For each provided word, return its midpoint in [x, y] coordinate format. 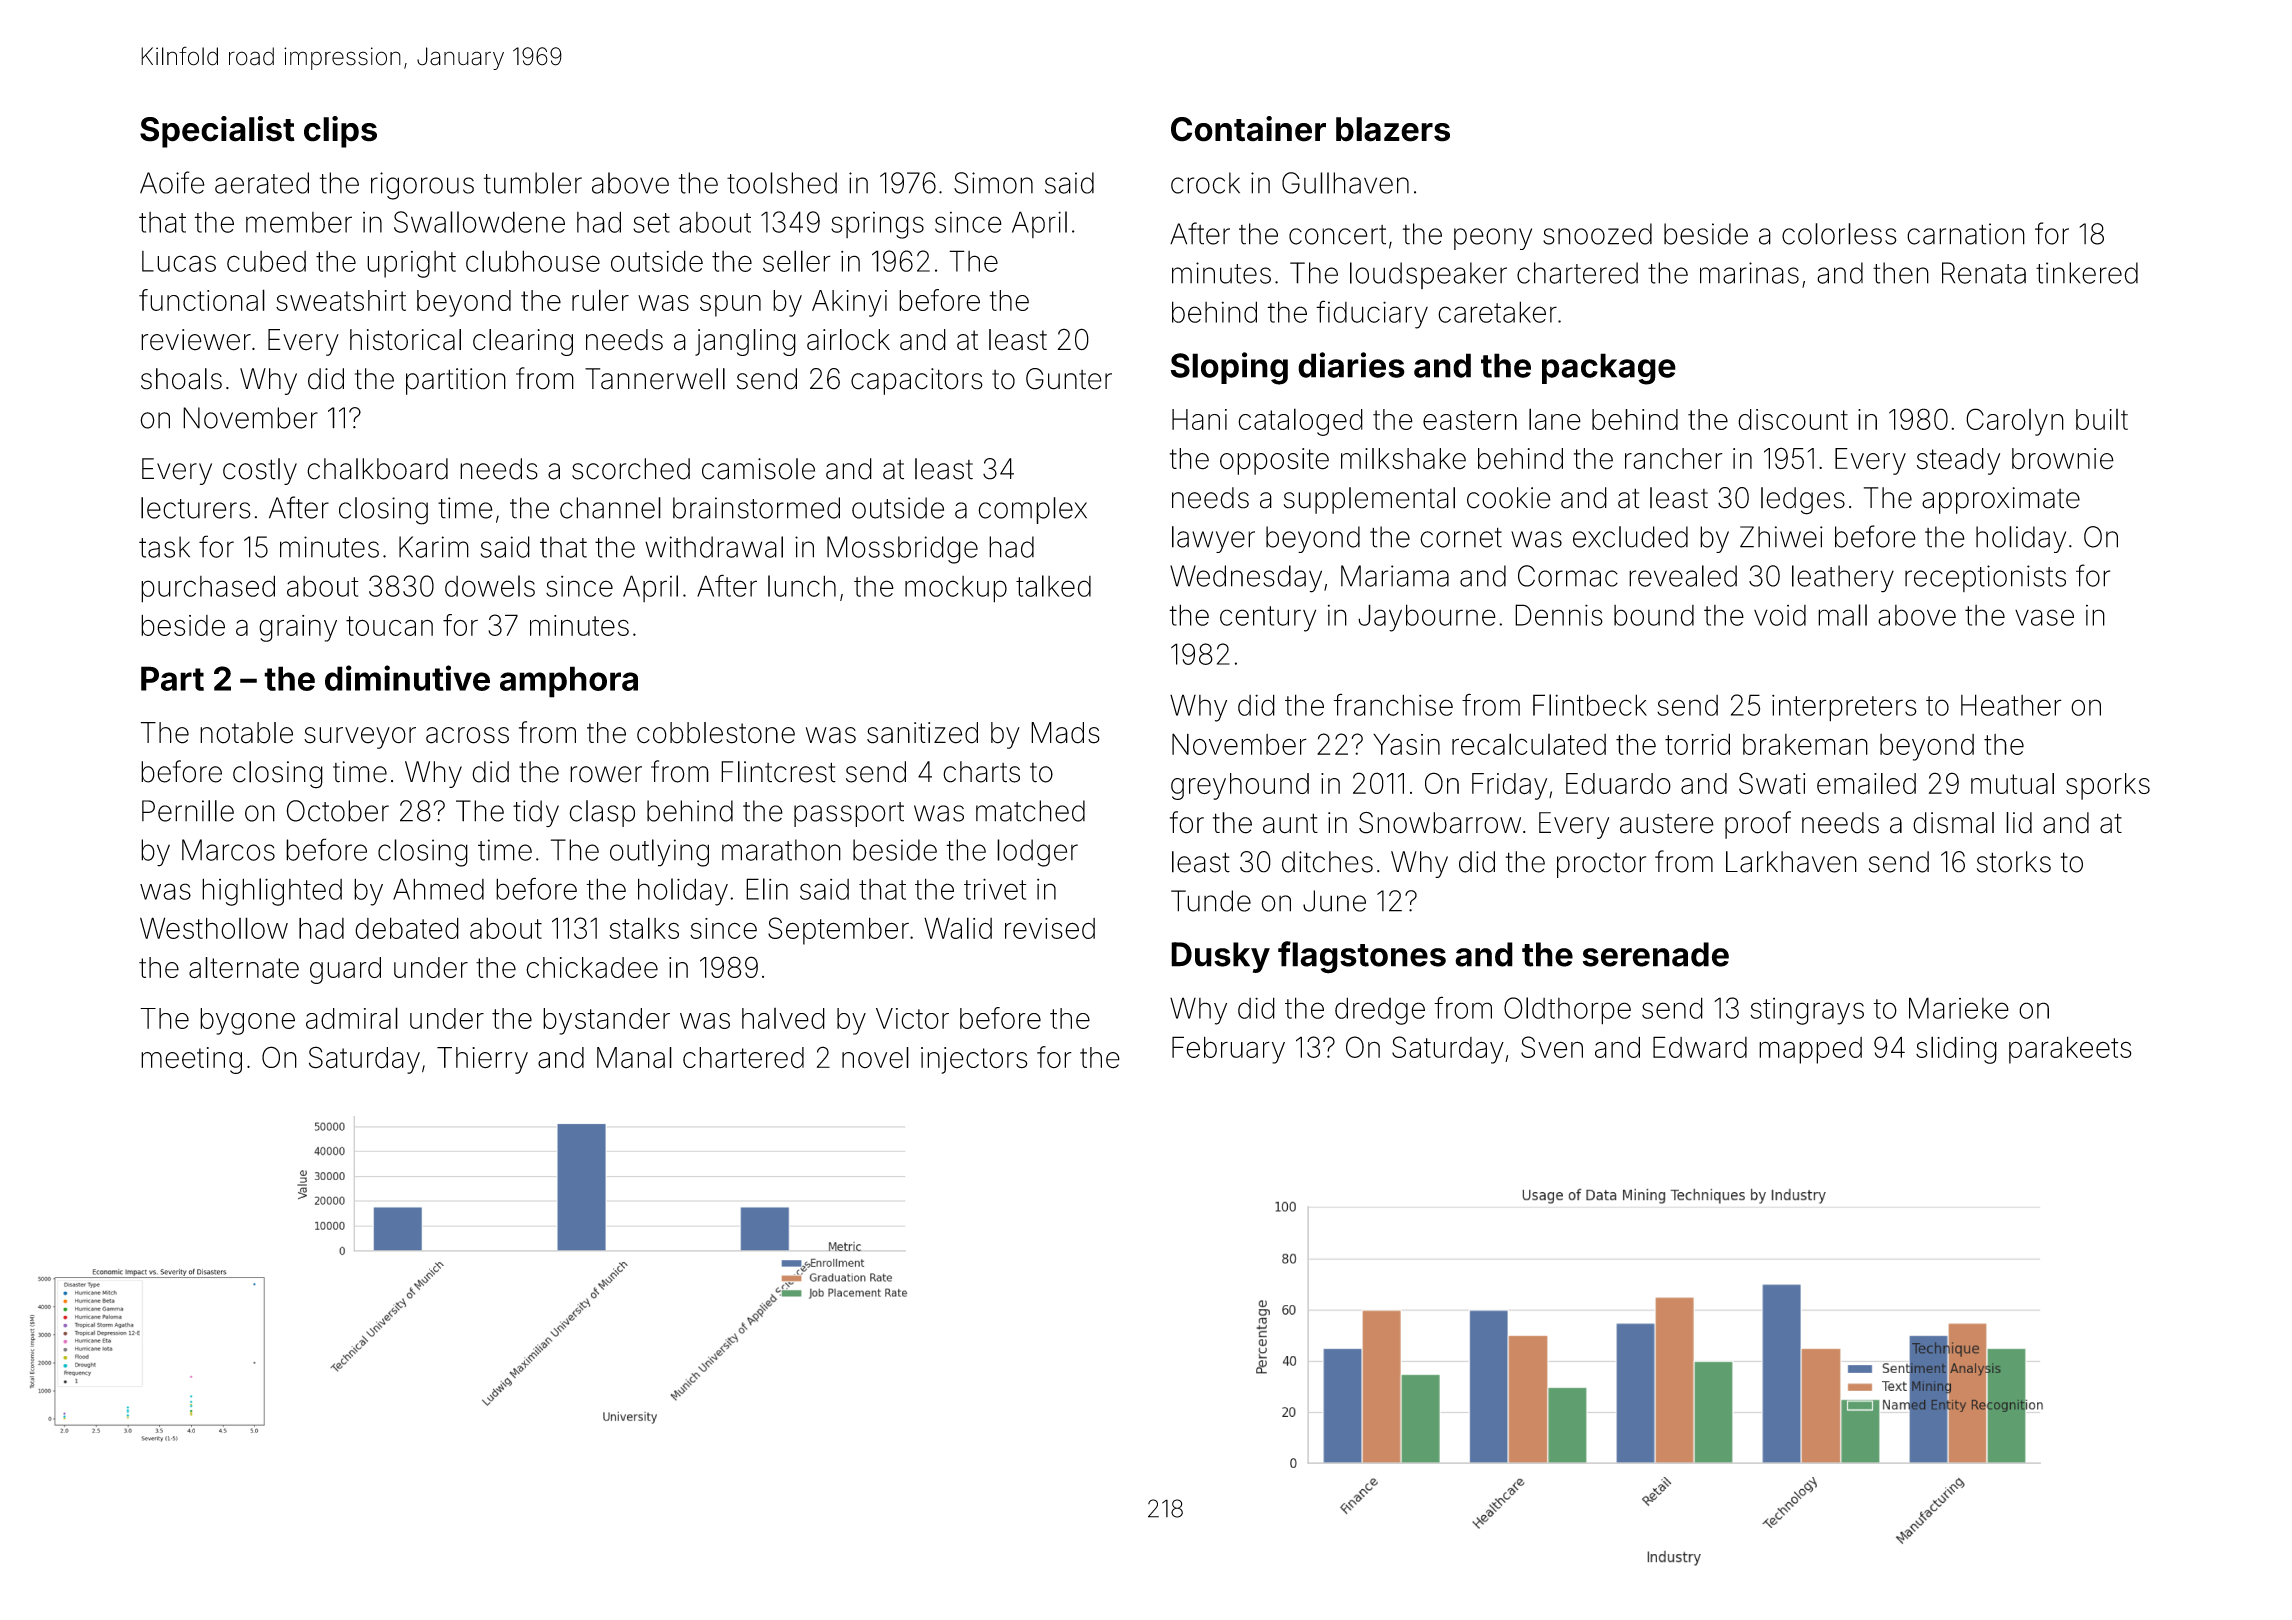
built [2102, 419]
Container [1248, 129]
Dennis [1559, 615]
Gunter [1069, 379]
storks [2014, 862]
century [1268, 619]
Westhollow [214, 928]
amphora [569, 682]
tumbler [533, 183]
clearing [523, 342]
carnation [1966, 234]
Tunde [1211, 901]
